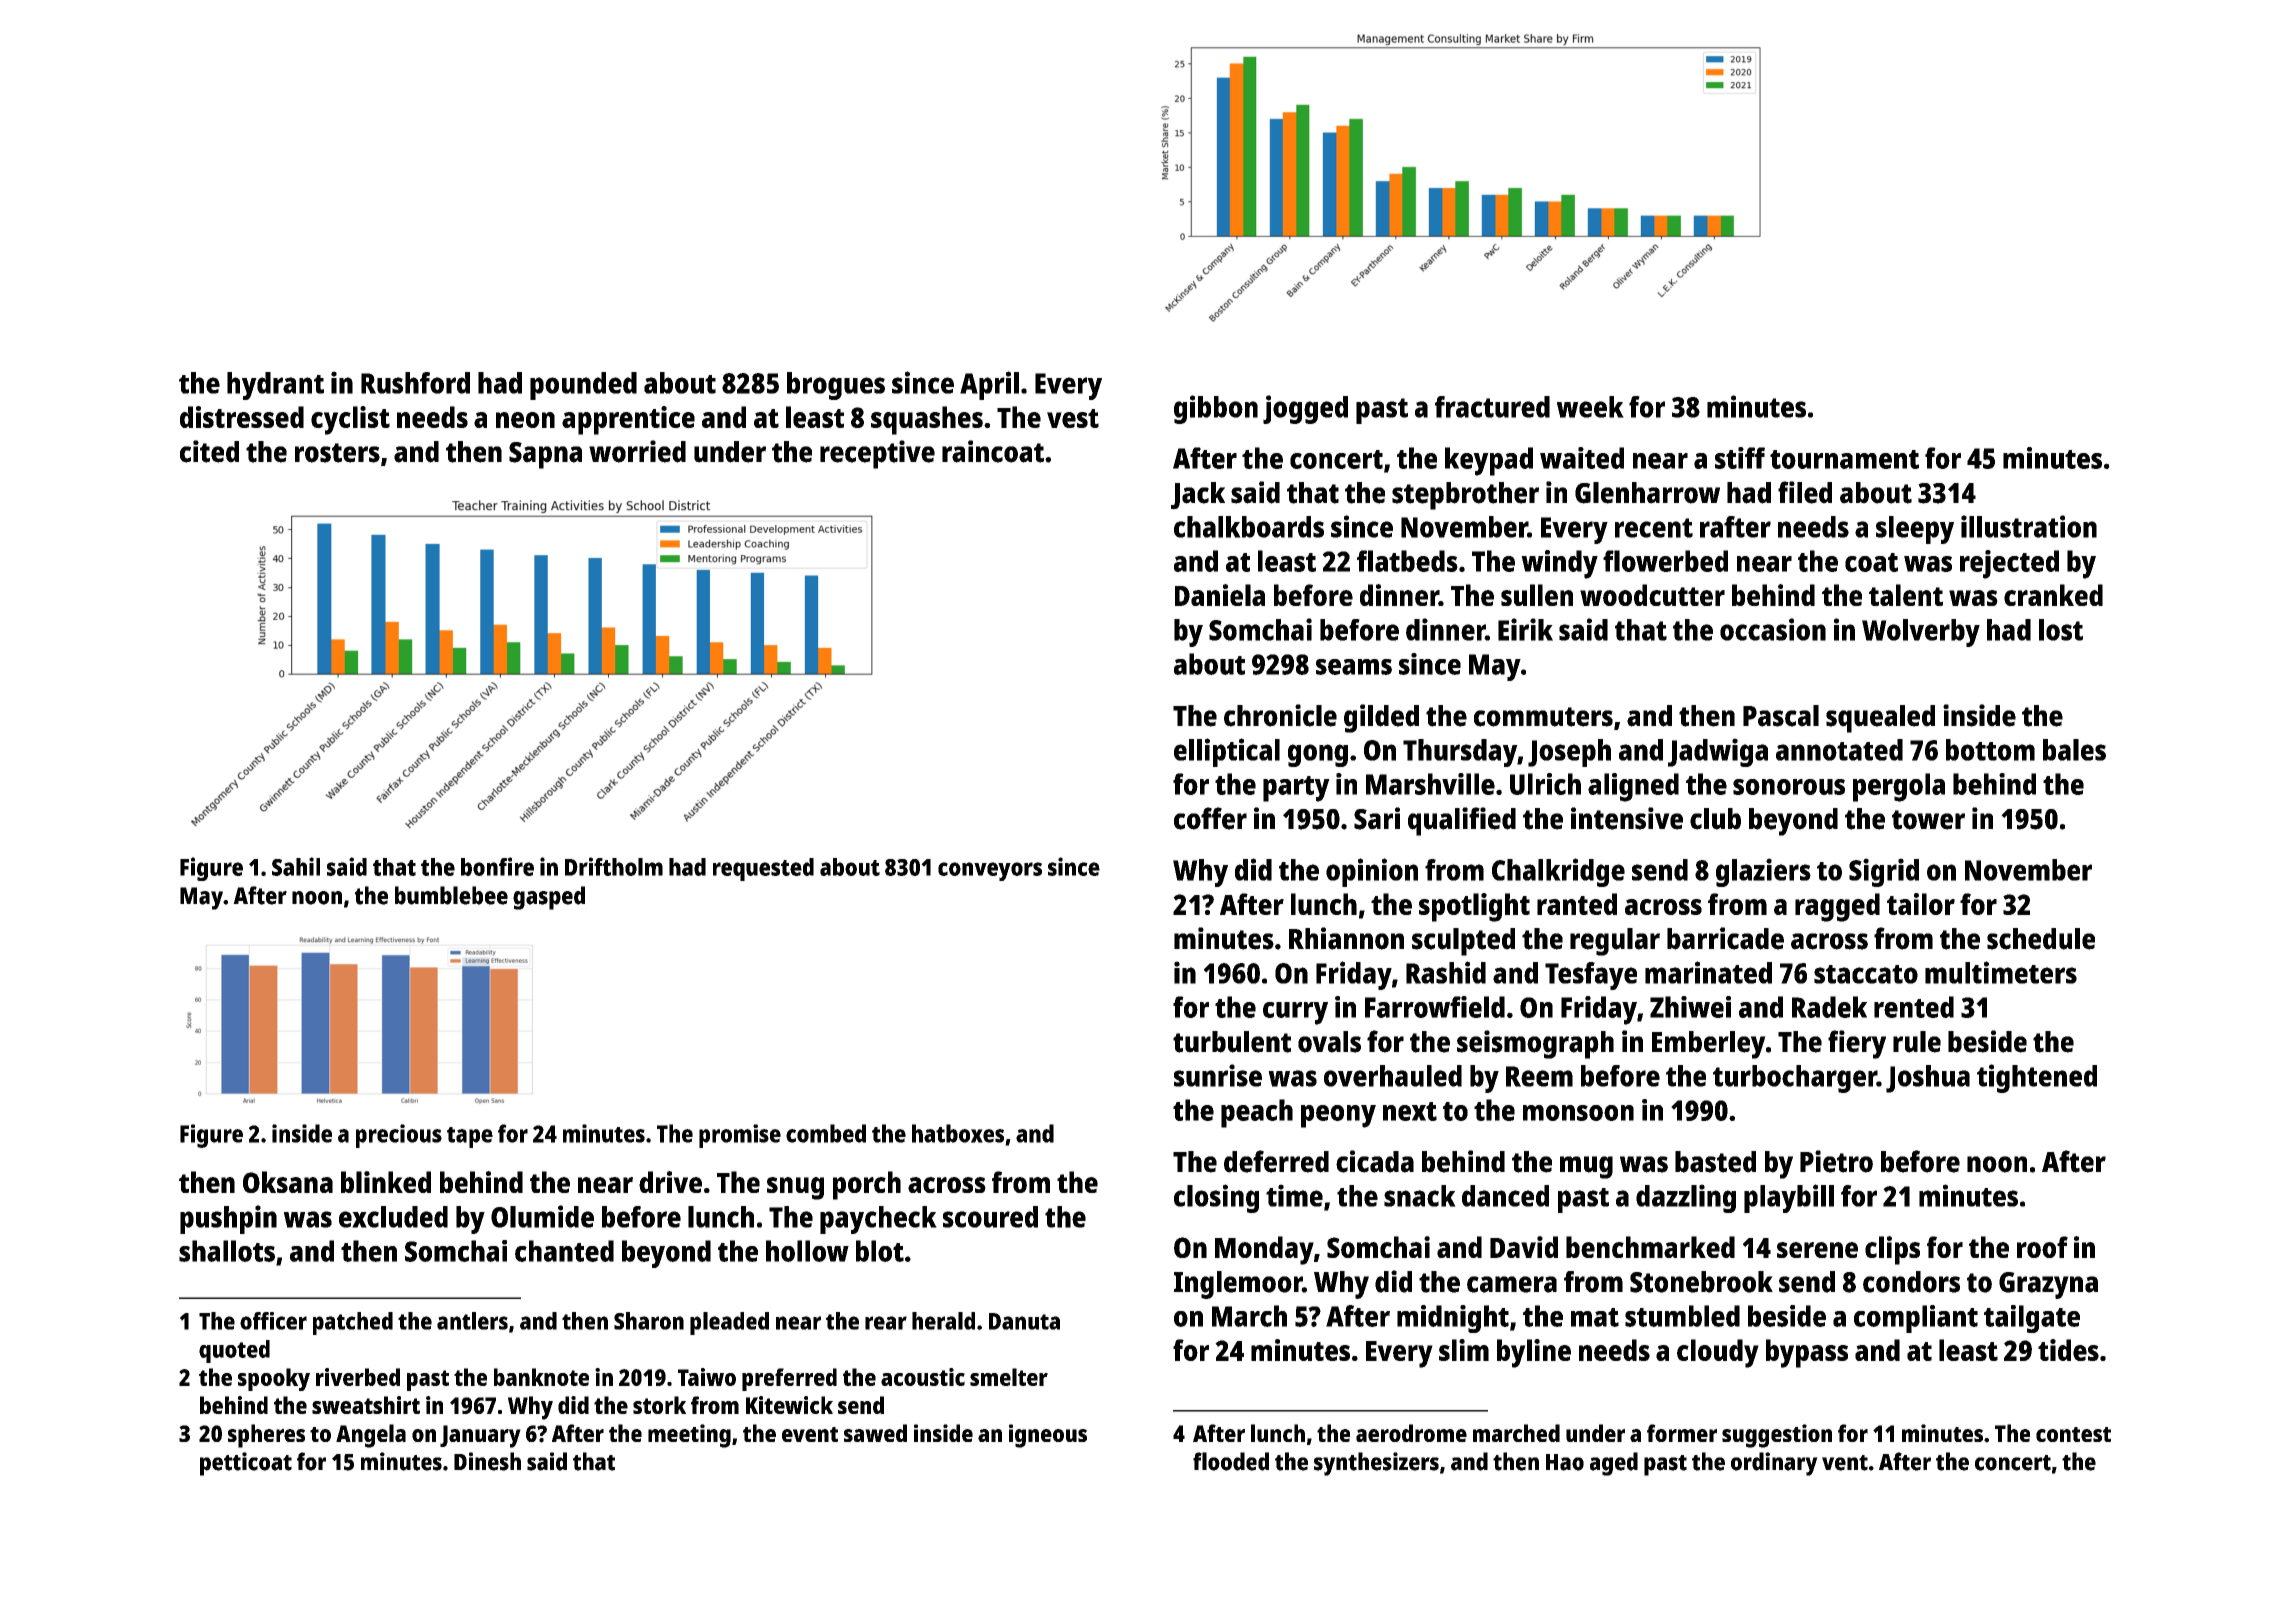 This screenshot has width=2292, height=1620. I want to click on week, so click(1590, 407).
